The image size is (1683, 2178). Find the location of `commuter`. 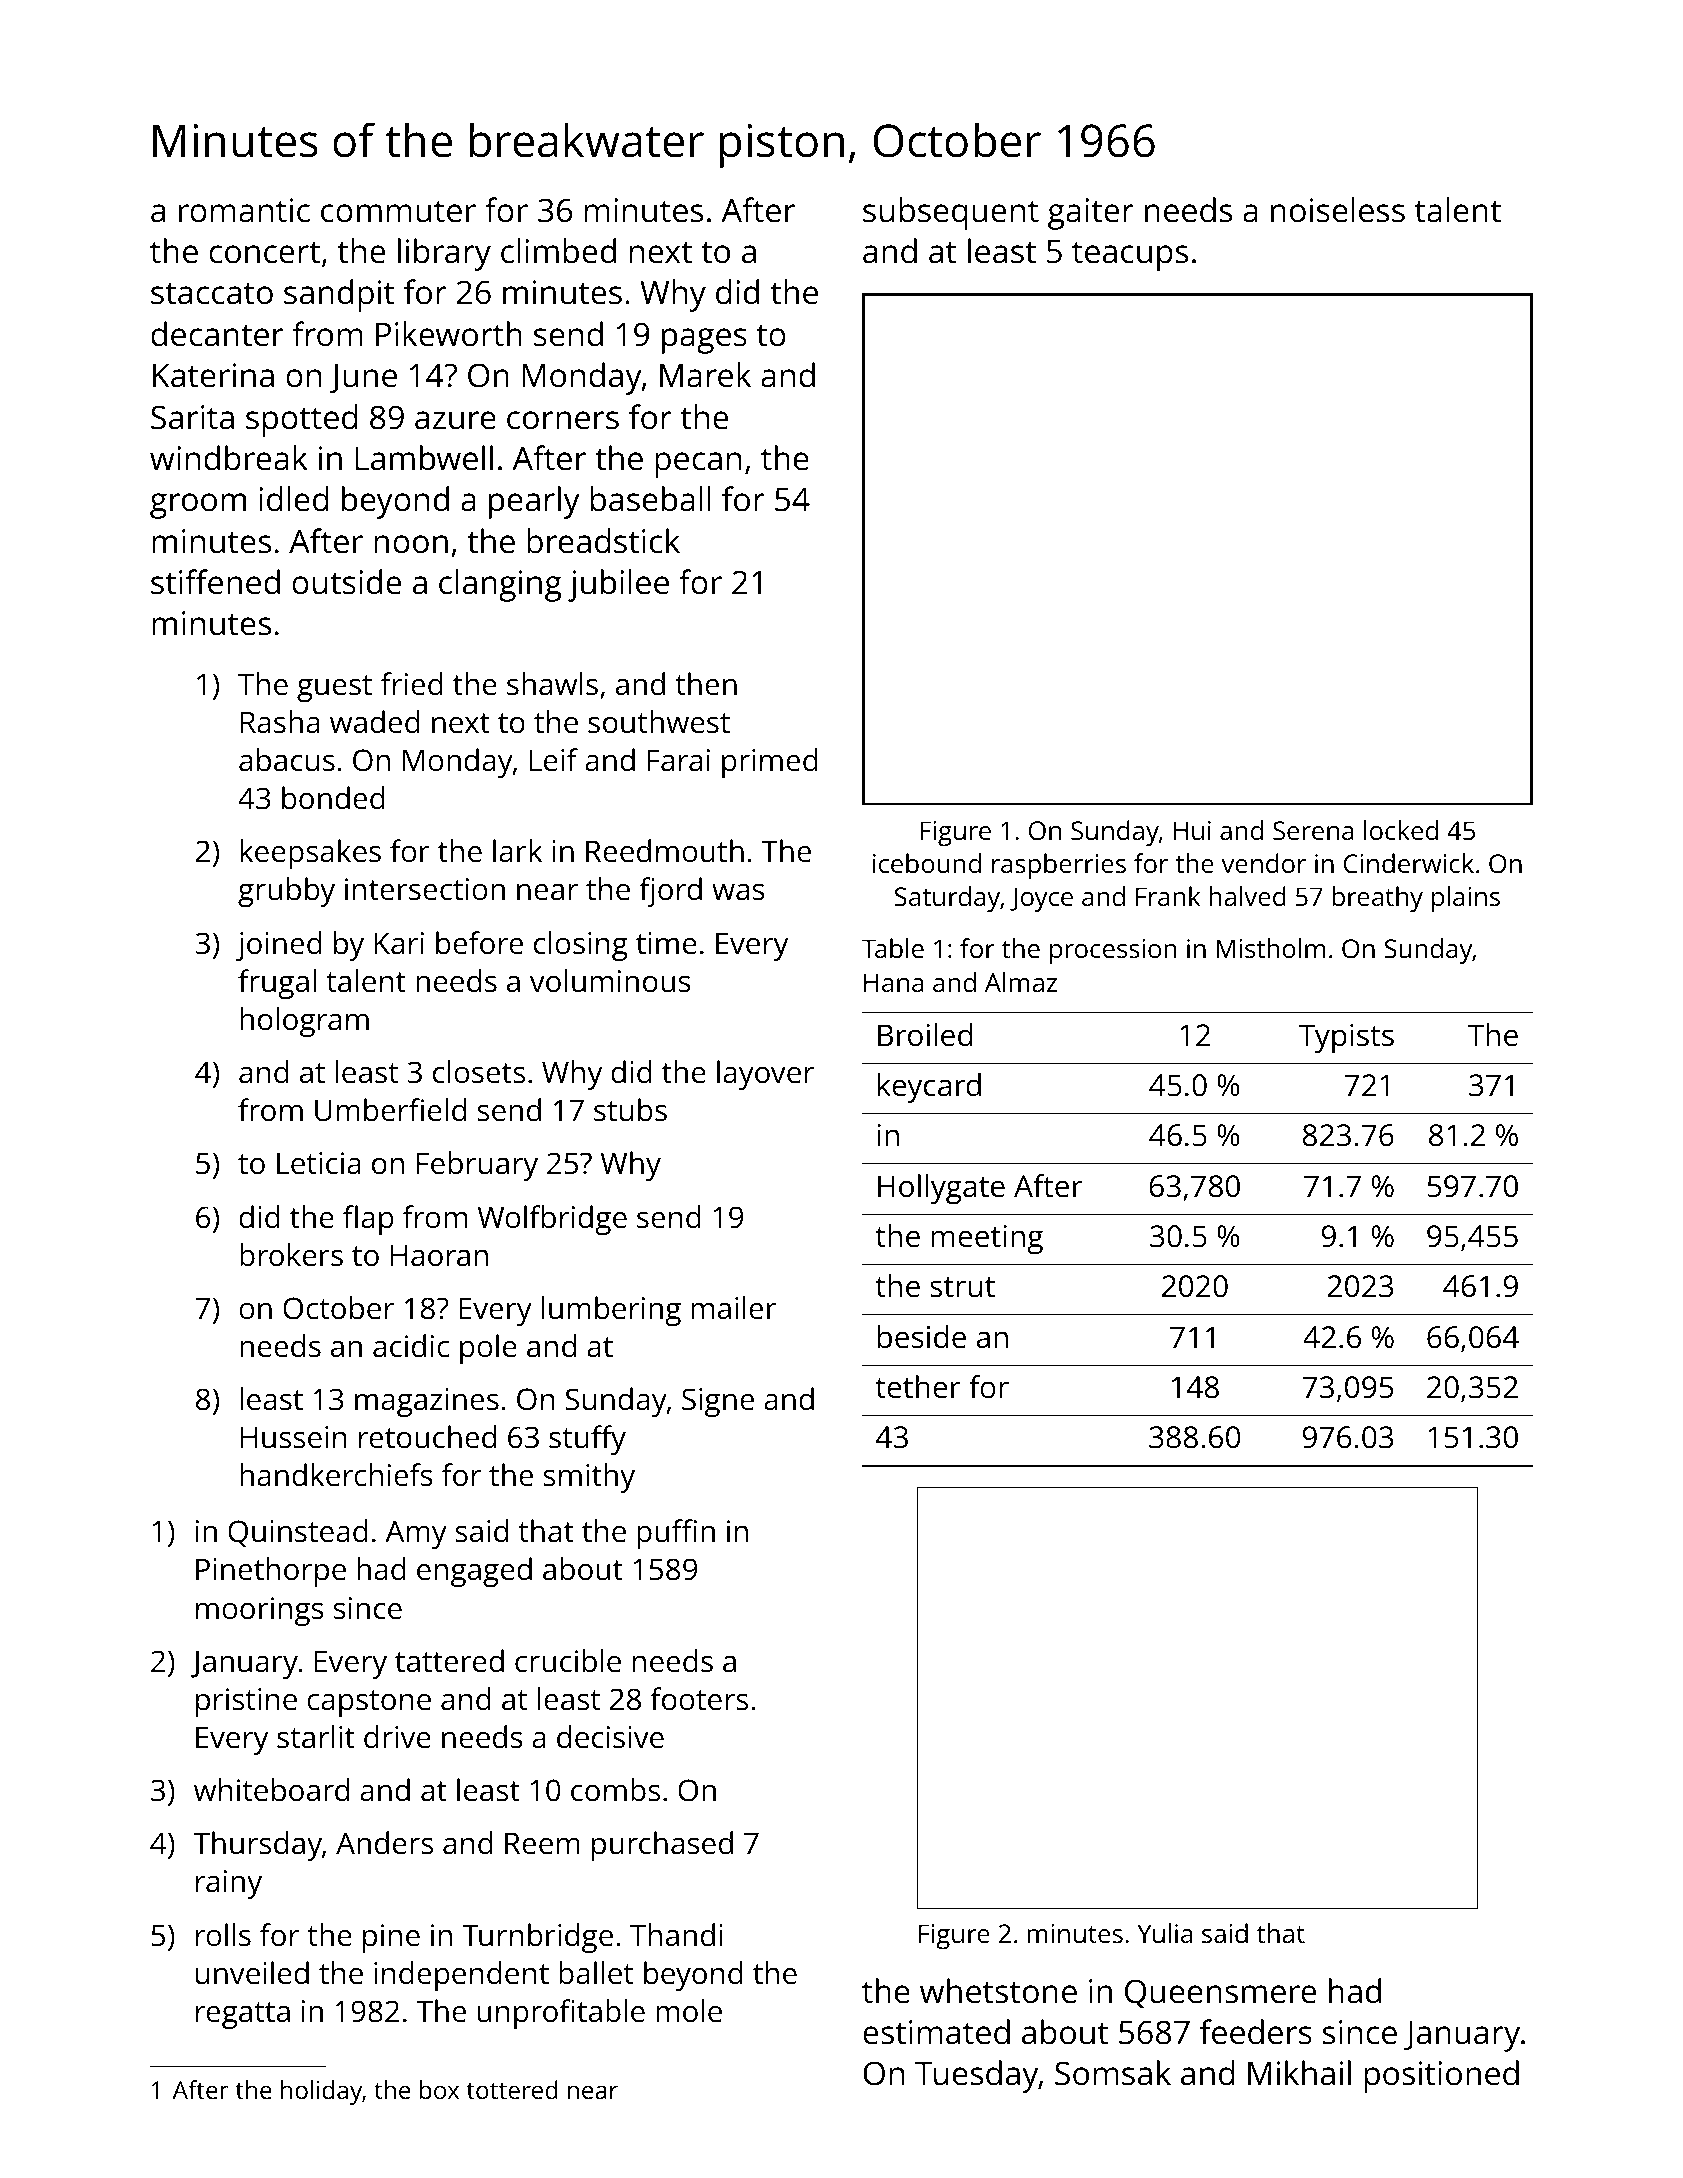

commuter is located at coordinates (398, 211).
